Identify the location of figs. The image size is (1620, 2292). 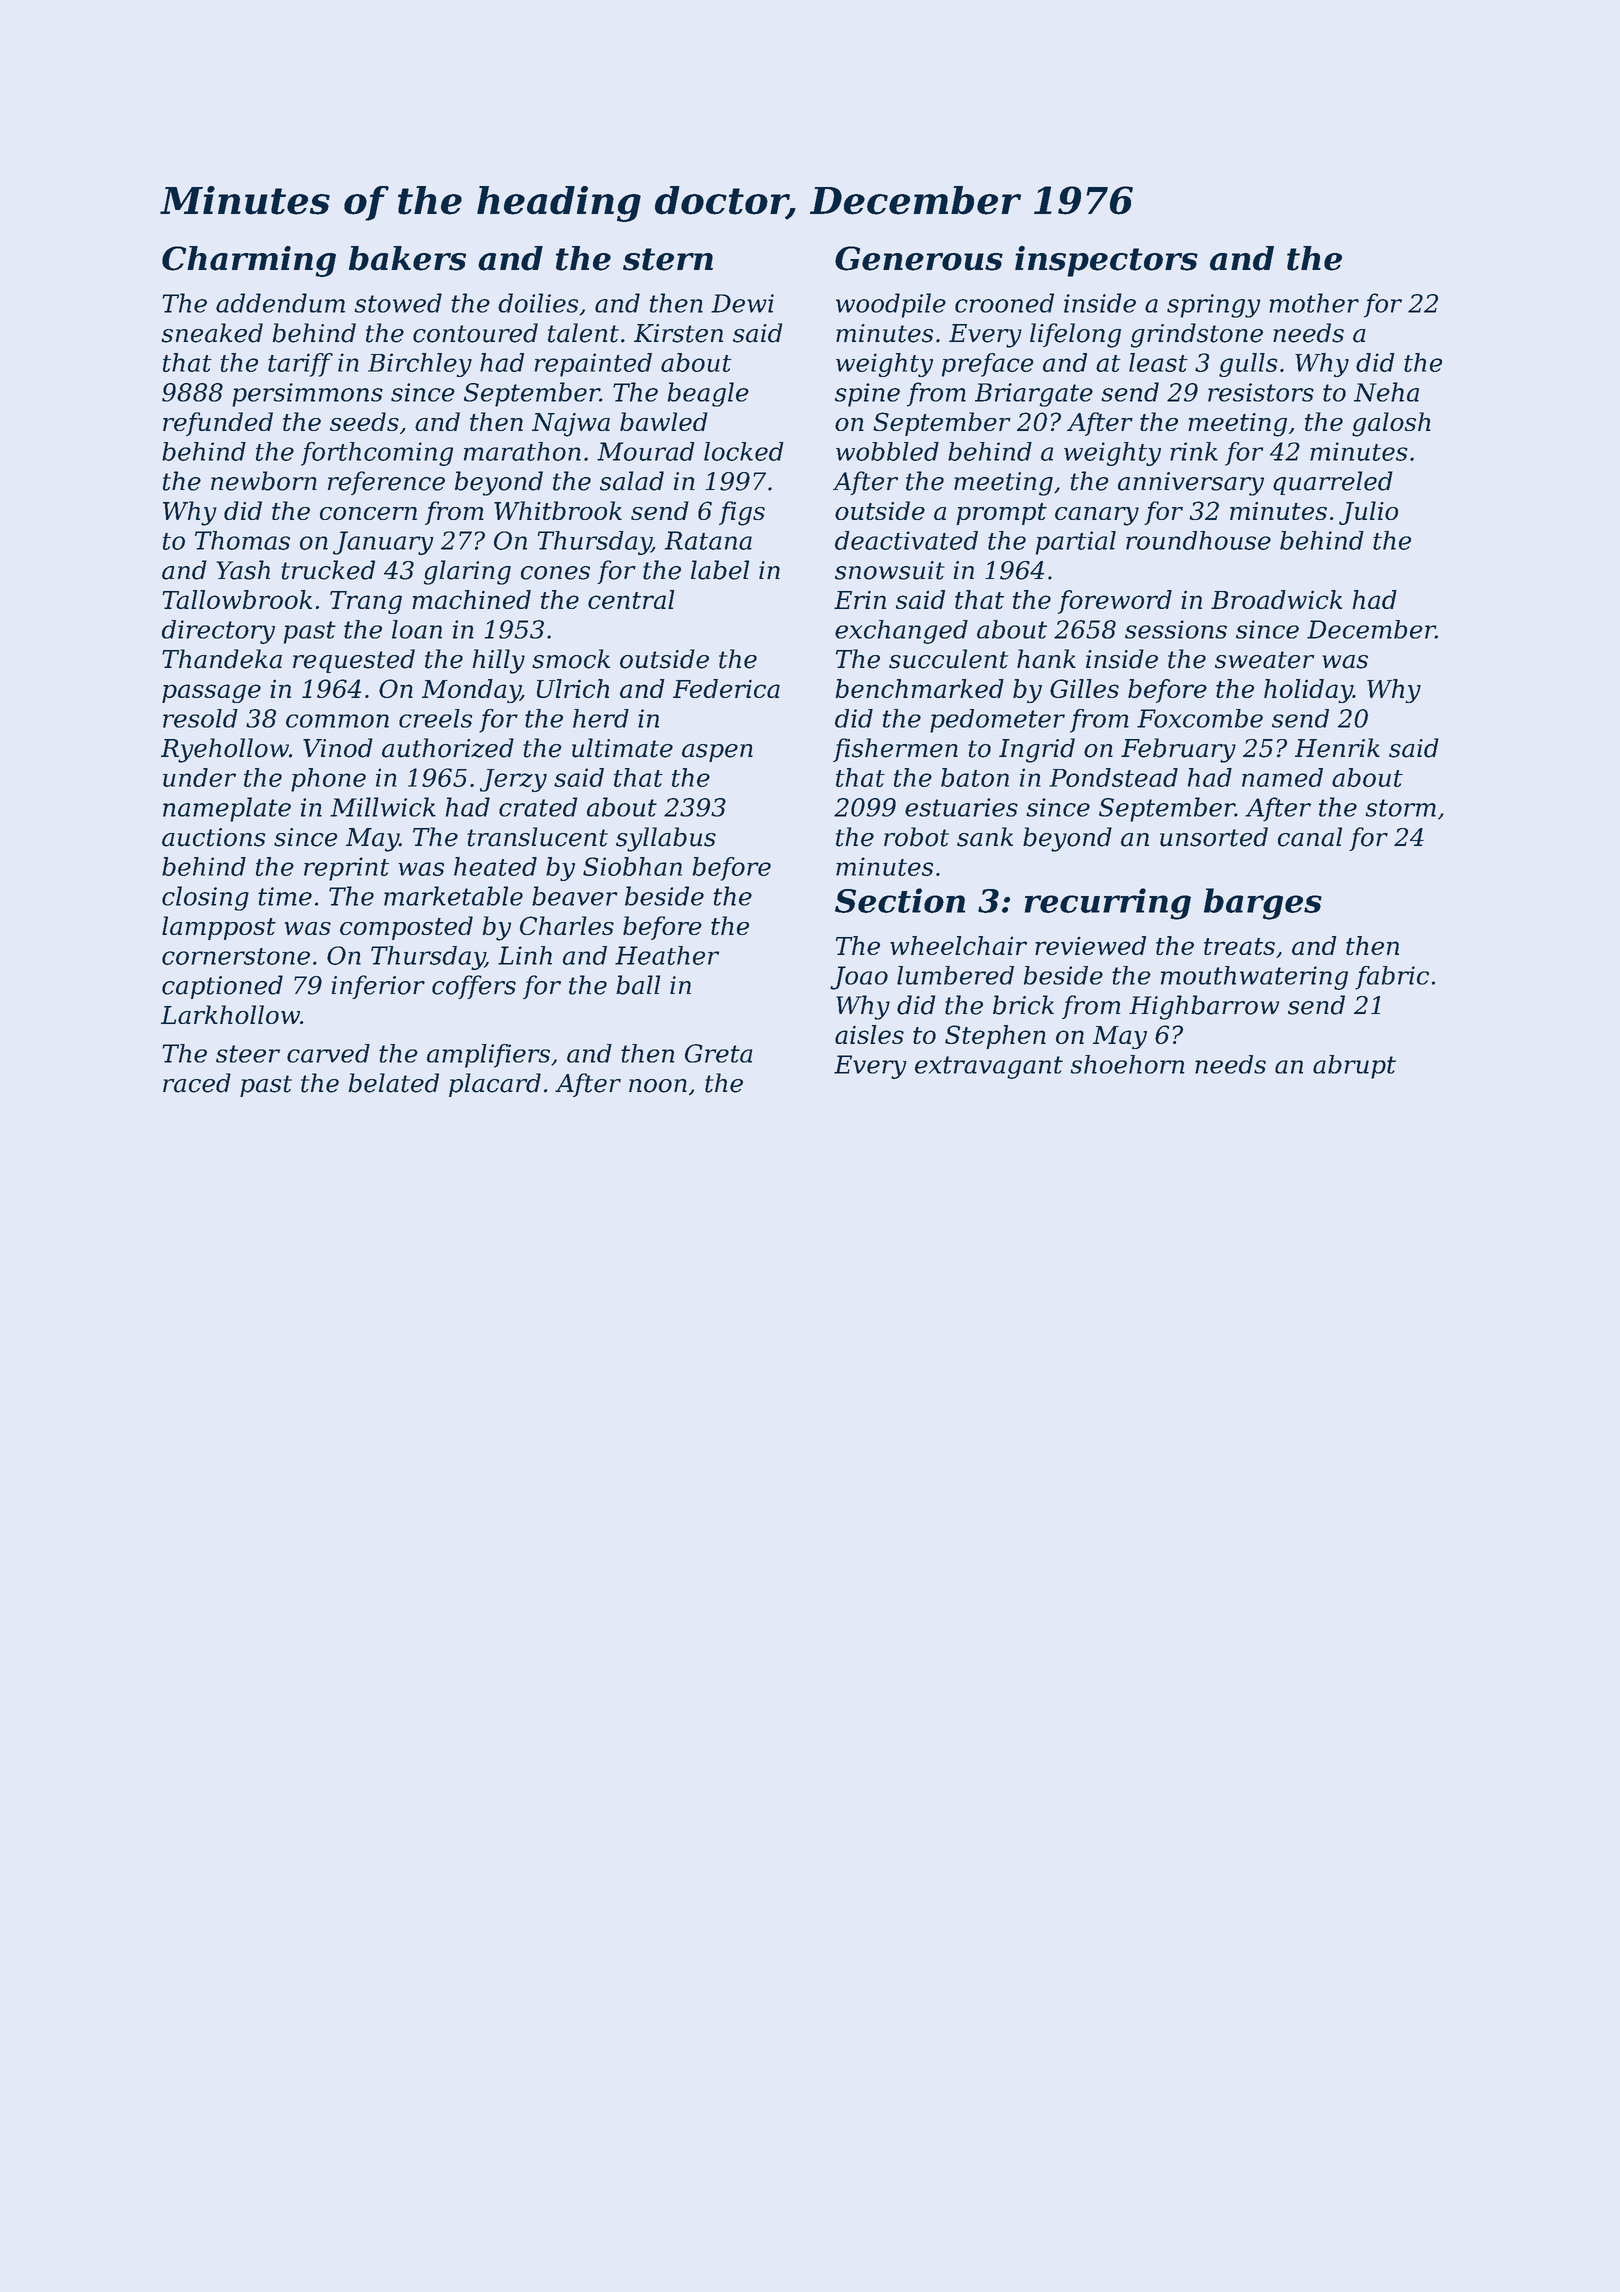
(742, 513).
